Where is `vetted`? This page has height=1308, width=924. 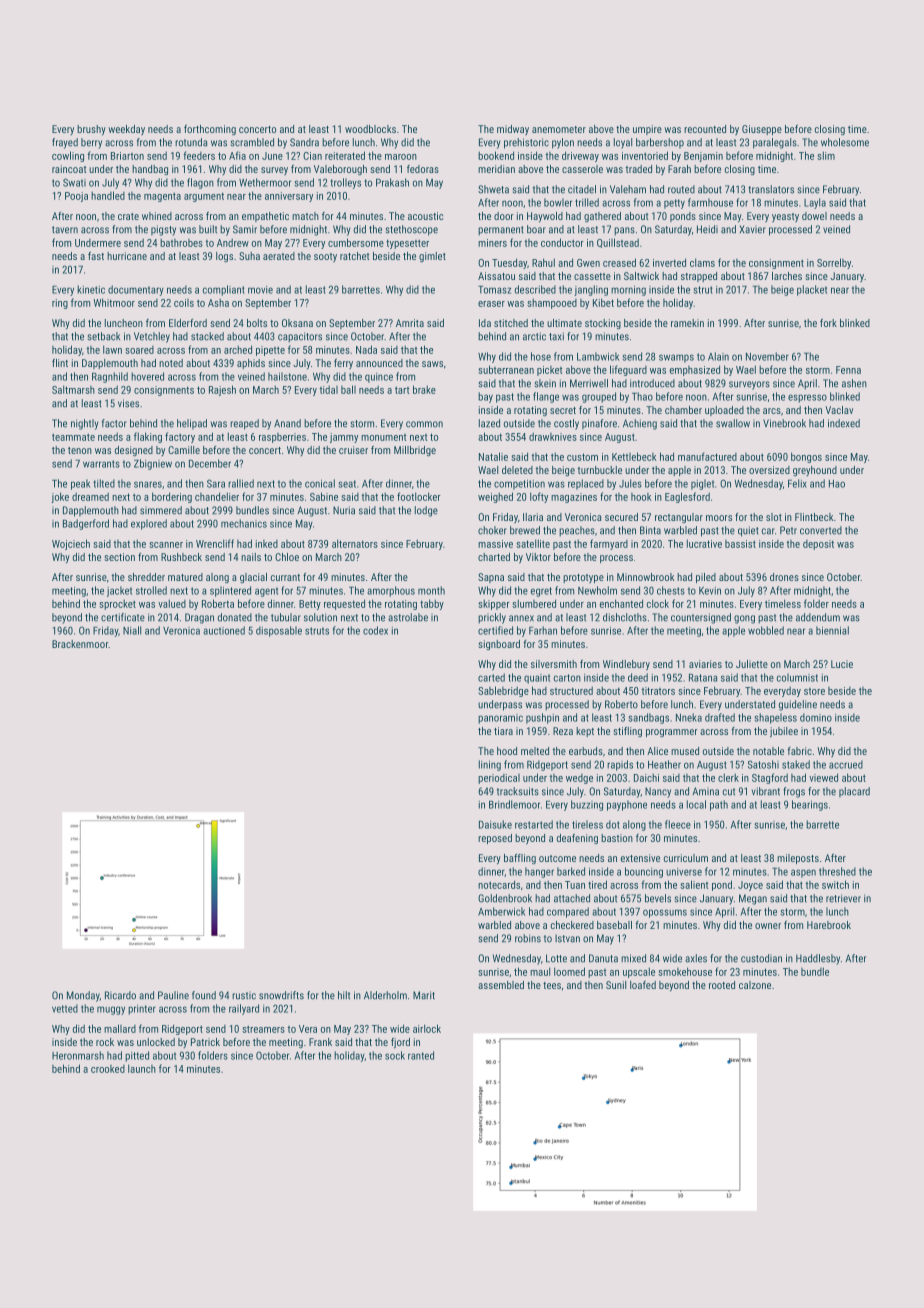 vetted is located at coordinates (65, 1008).
